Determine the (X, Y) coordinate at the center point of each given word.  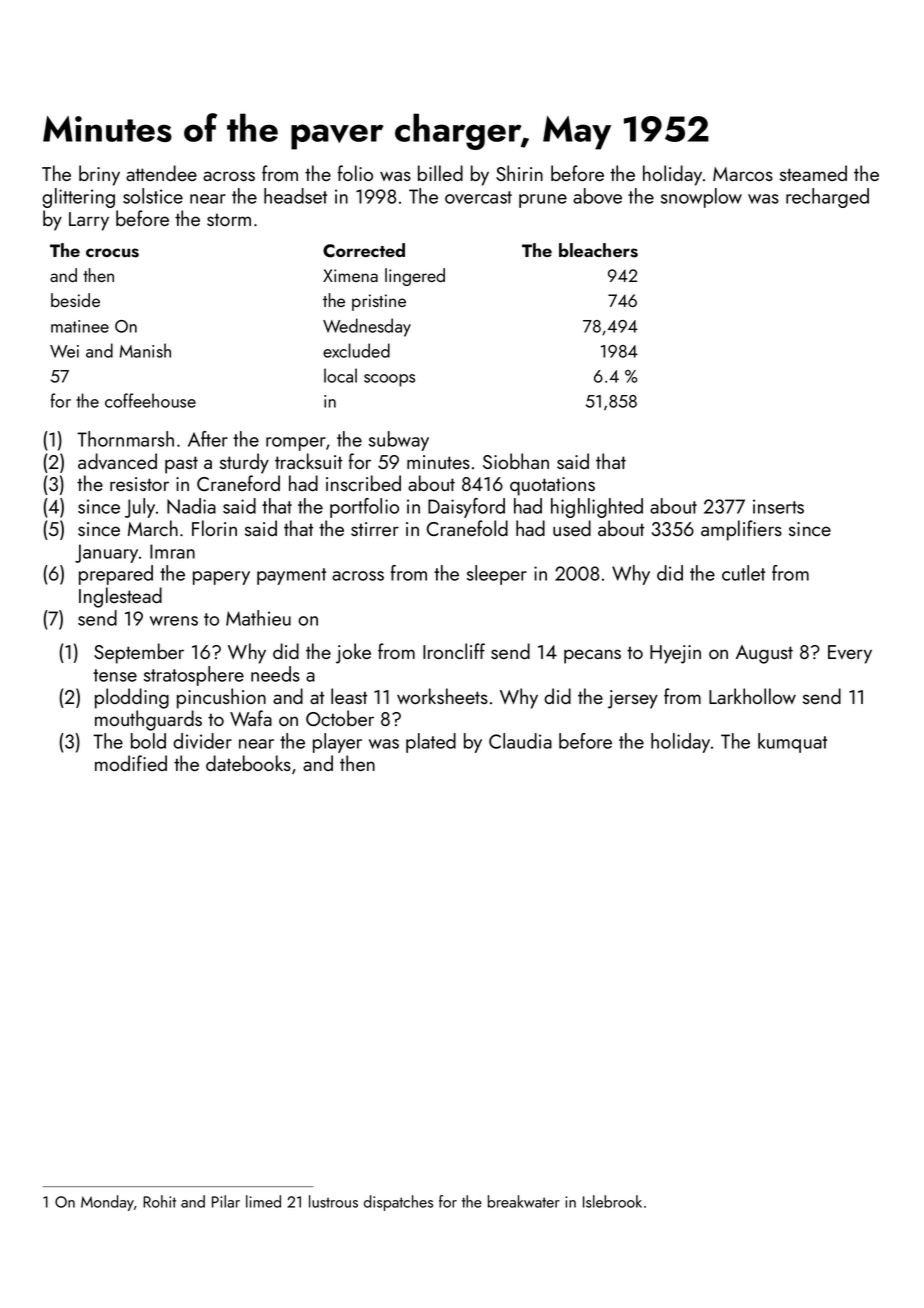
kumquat (792, 743)
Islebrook (612, 1201)
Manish (145, 350)
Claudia (520, 741)
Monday (107, 1203)
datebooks (248, 763)
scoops (389, 380)
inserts (778, 506)
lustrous (333, 1201)
